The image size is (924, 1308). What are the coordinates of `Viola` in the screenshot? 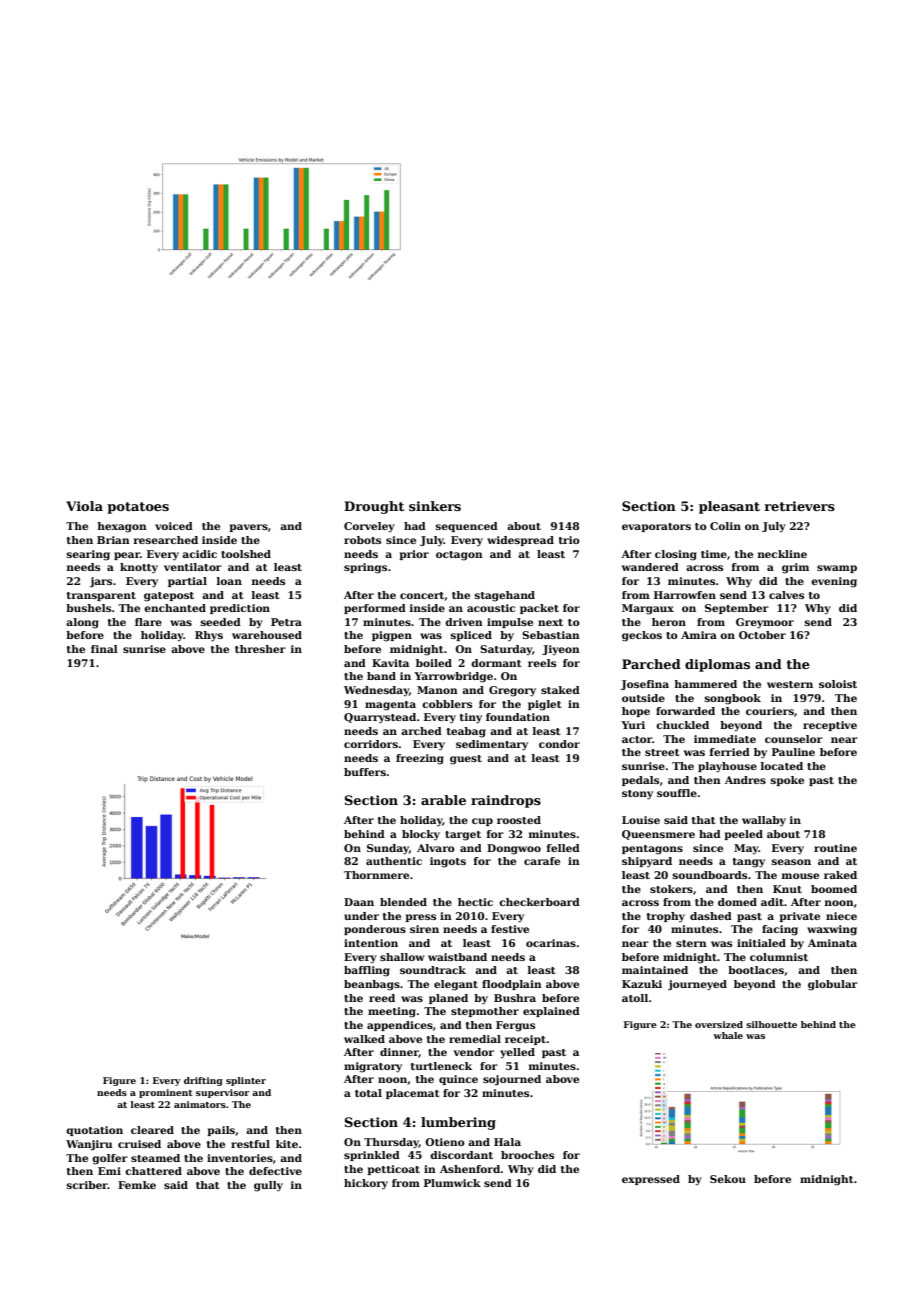 It's located at (84, 506).
